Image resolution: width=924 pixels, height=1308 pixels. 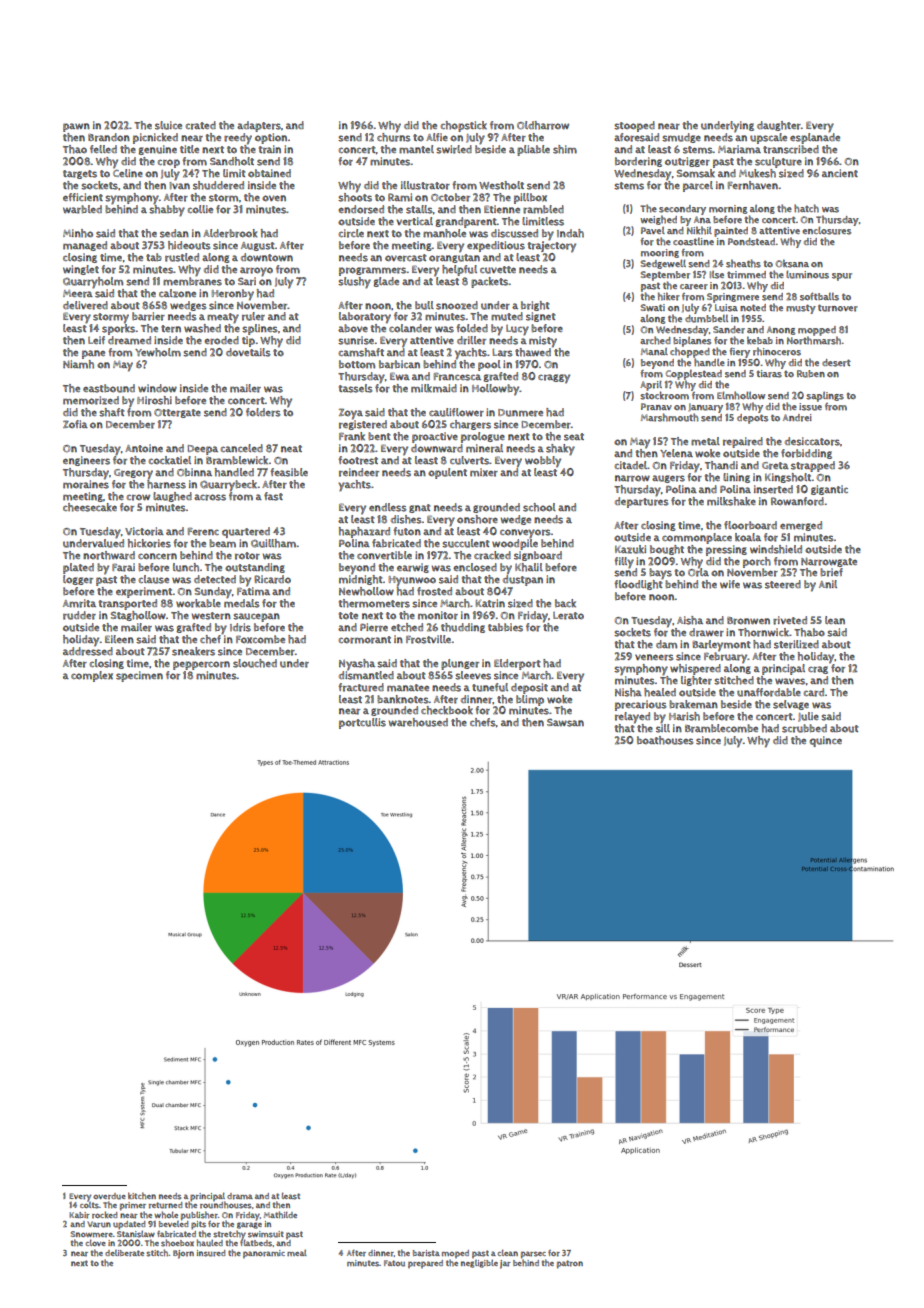 What do you see at coordinates (505, 1264) in the document?
I see `jar` at bounding box center [505, 1264].
